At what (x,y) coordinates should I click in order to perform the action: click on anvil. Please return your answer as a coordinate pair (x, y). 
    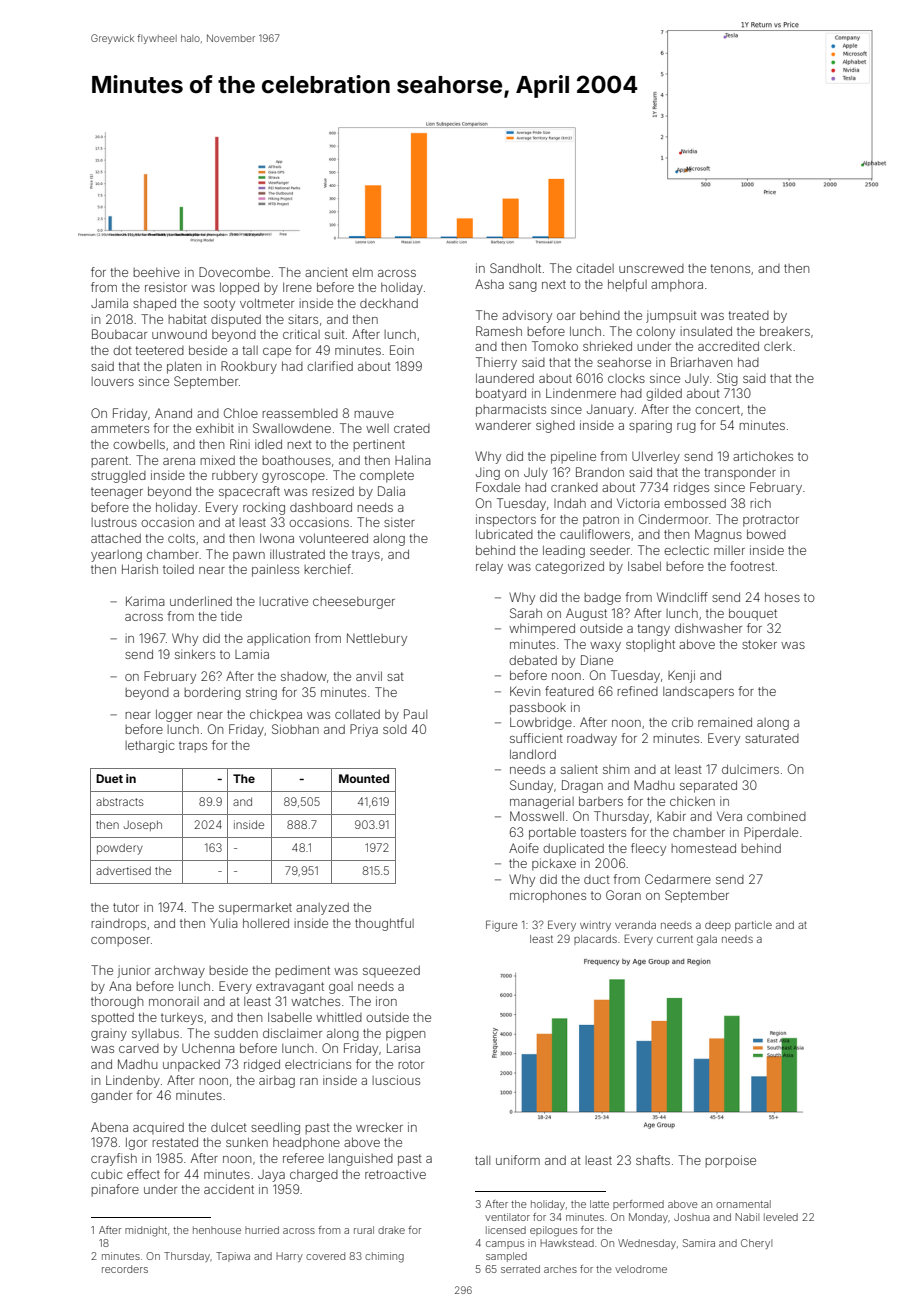
    Looking at the image, I should click on (369, 676).
